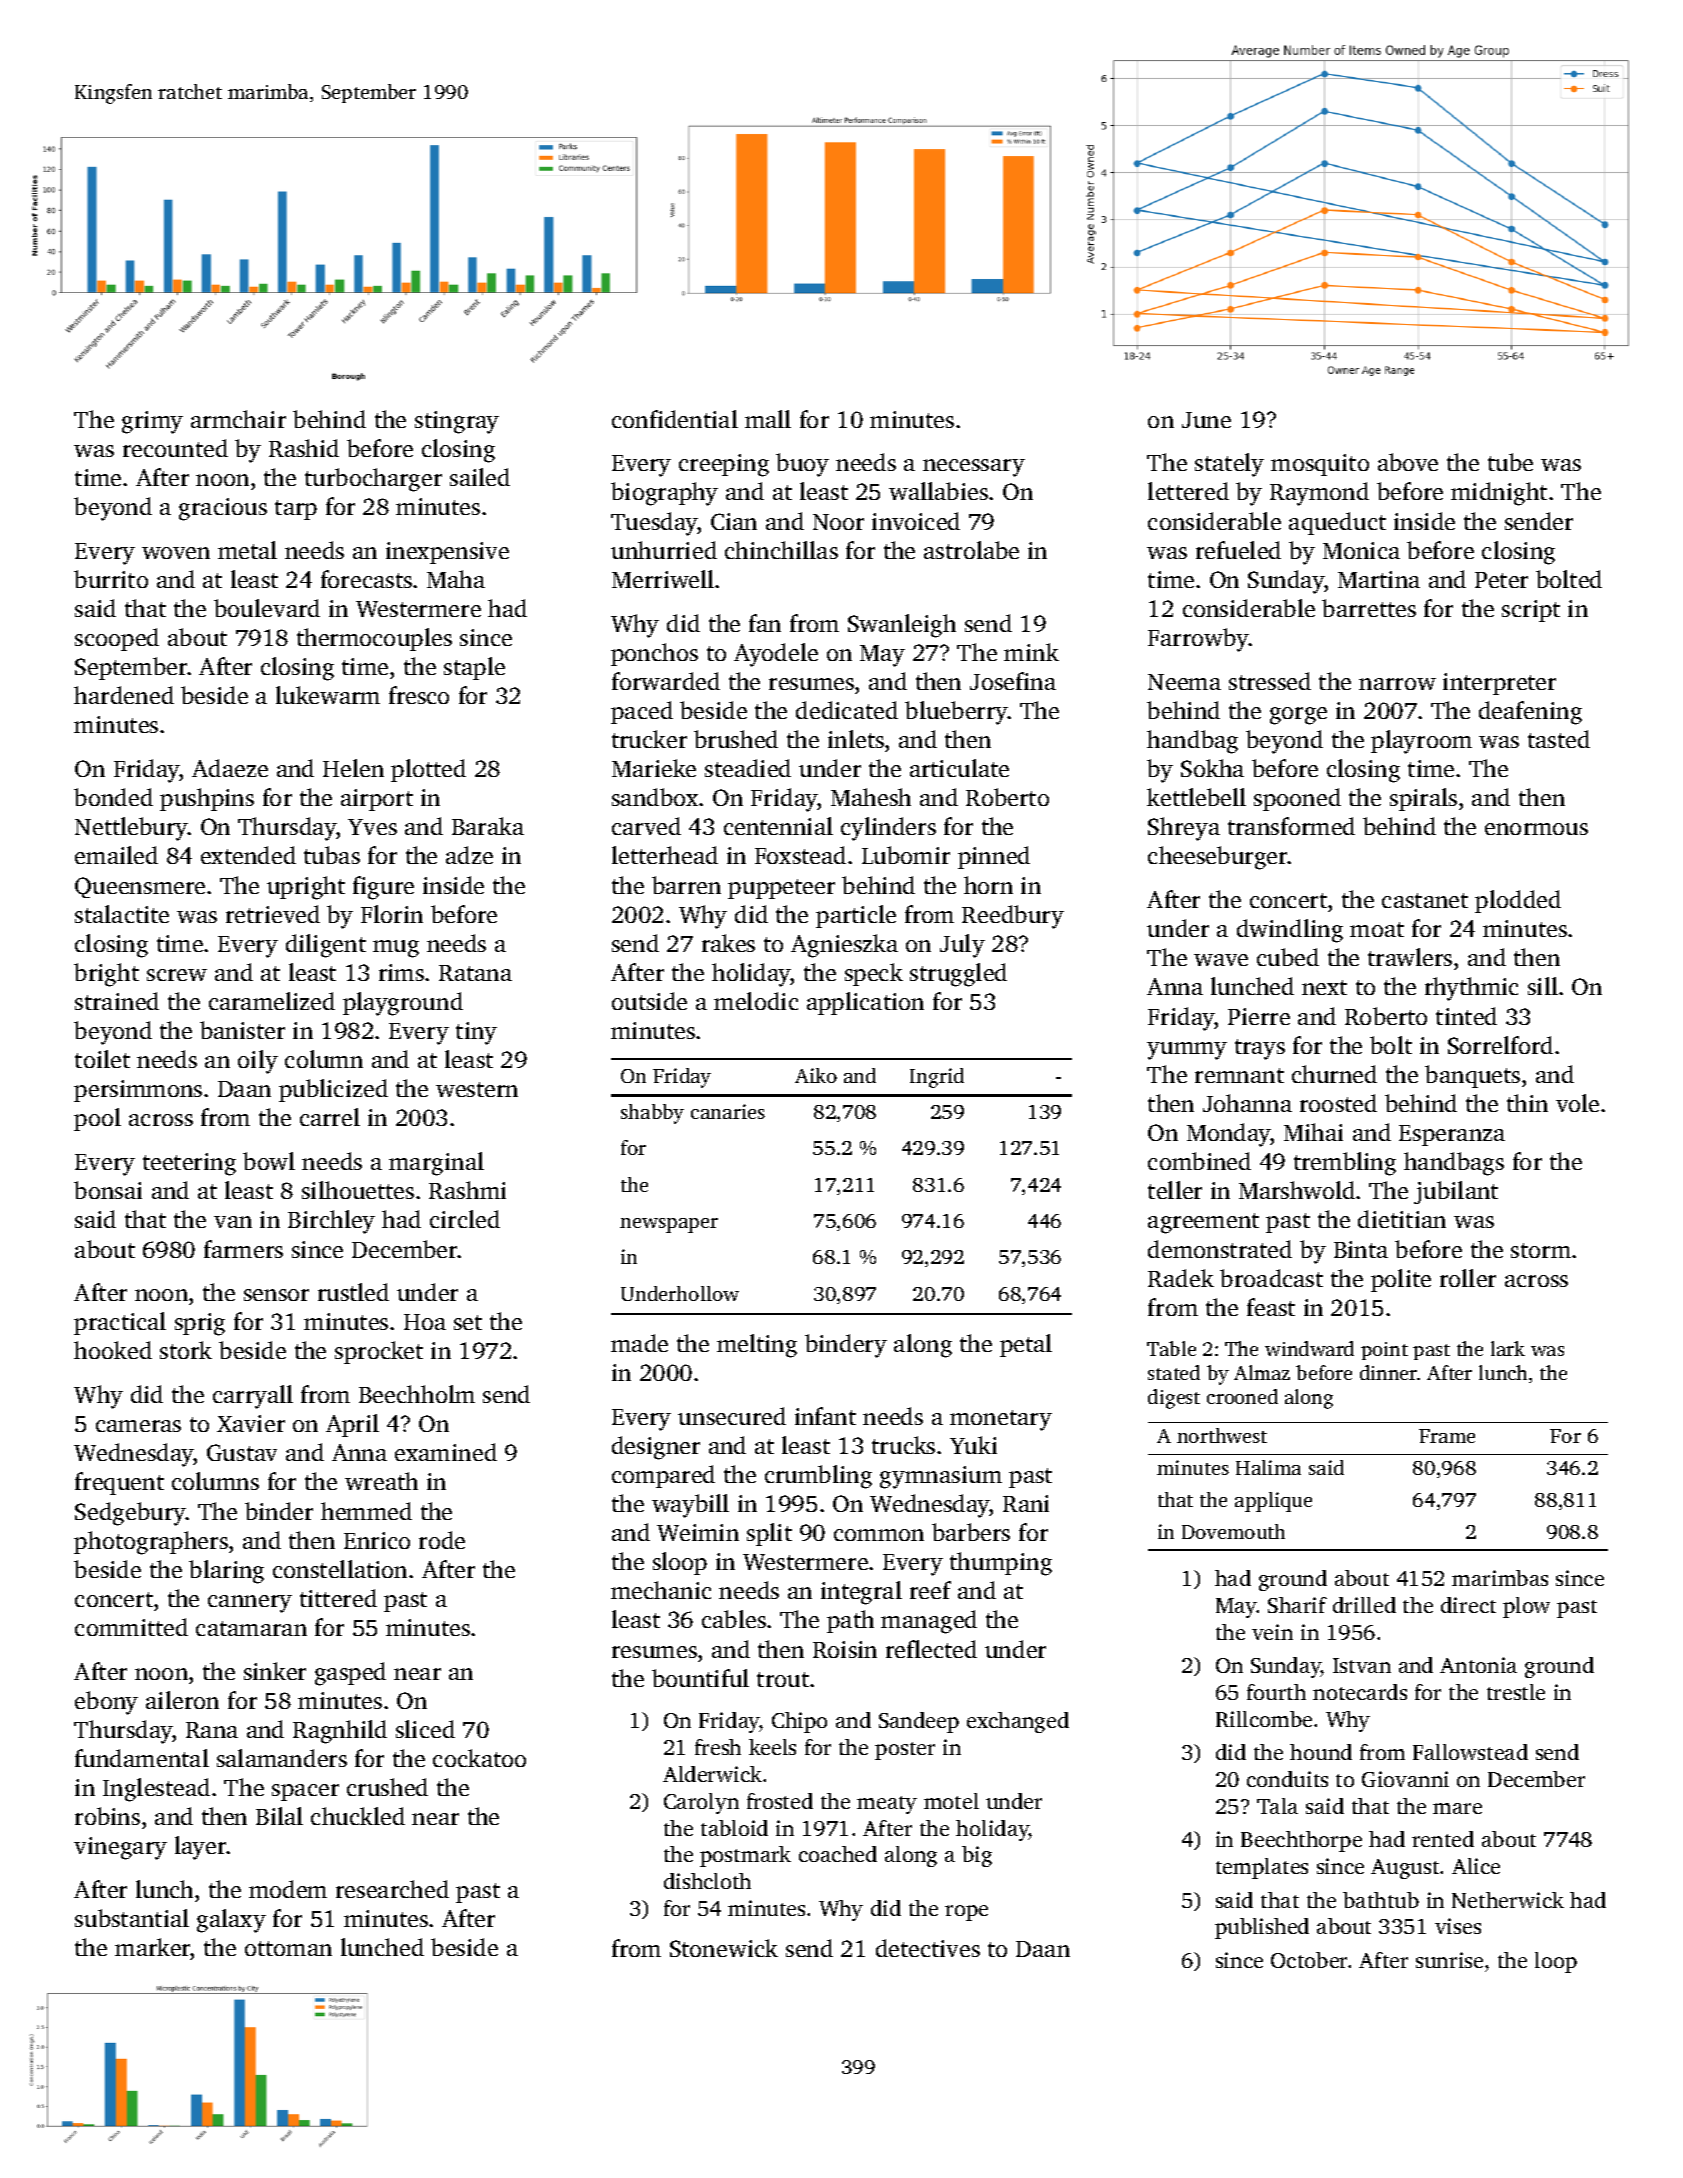  I want to click on stately, so click(1229, 465).
